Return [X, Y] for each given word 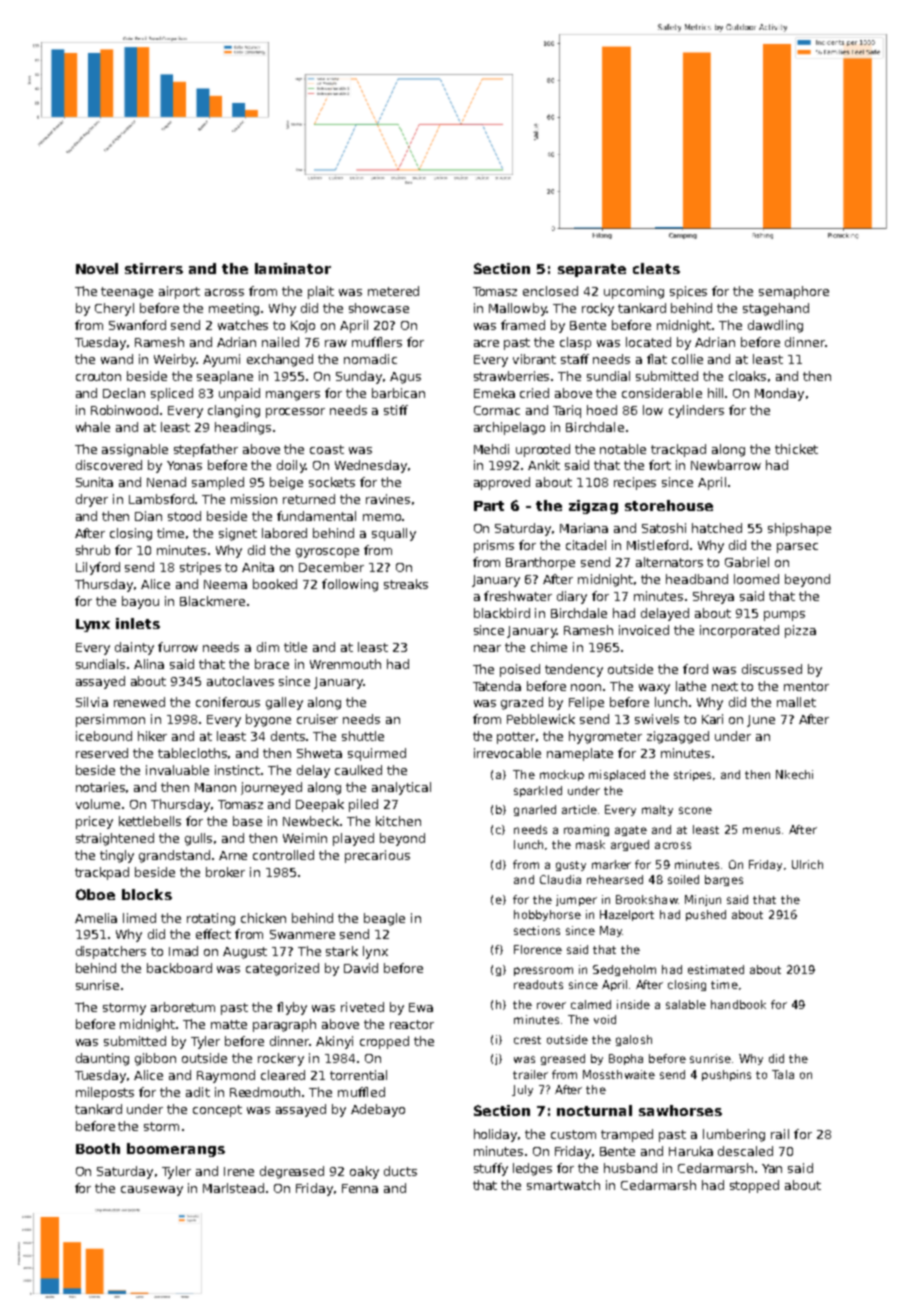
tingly [117, 856]
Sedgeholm [624, 970]
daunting [102, 1059]
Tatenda [497, 686]
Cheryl [114, 309]
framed [523, 325]
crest [527, 1040]
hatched [717, 528]
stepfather [206, 450]
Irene [239, 1171]
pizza [800, 631]
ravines [388, 499]
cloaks [747, 376]
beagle [384, 919]
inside [633, 1004]
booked [275, 584]
